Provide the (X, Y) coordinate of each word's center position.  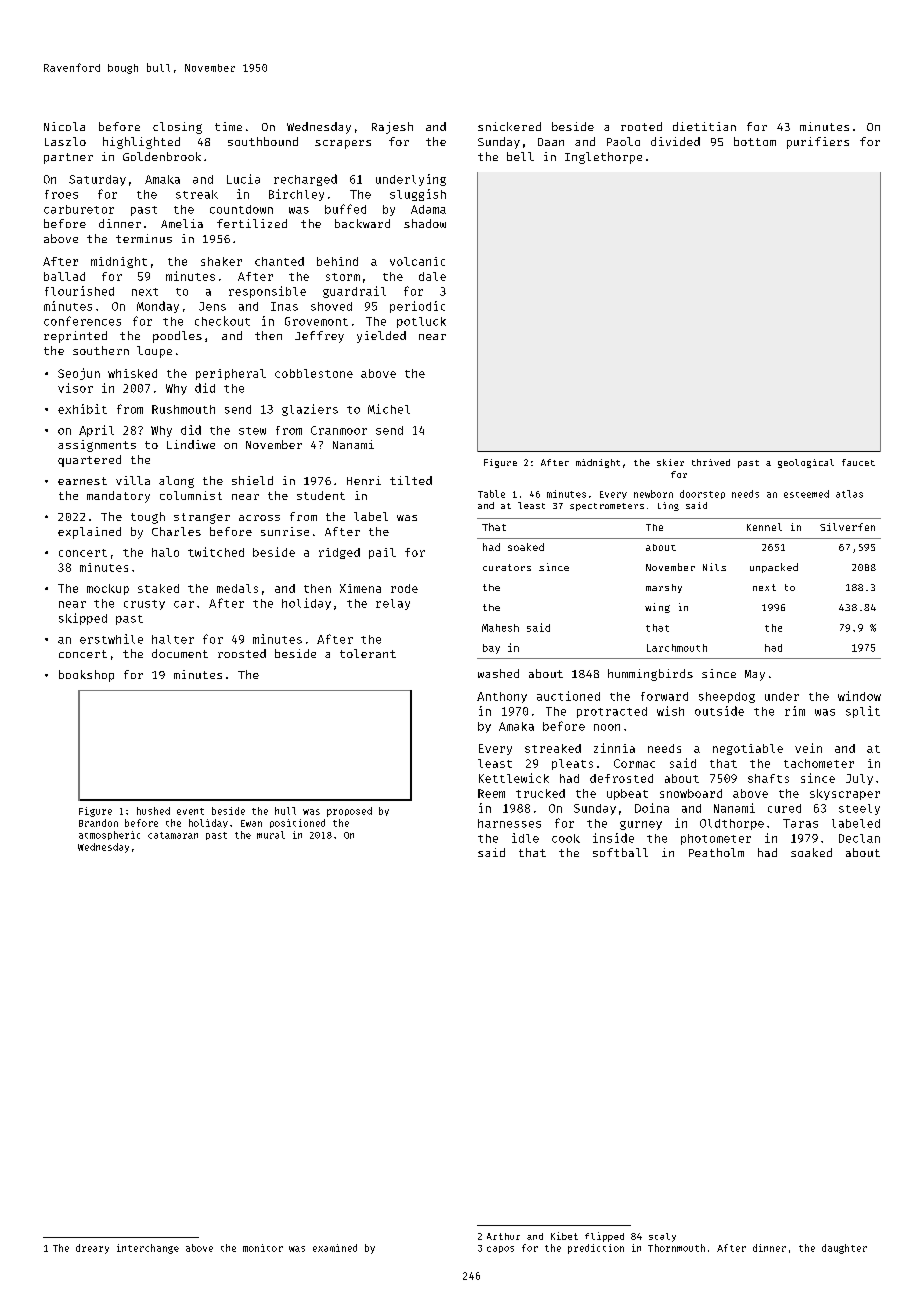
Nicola (64, 126)
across (259, 518)
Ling (668, 506)
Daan (551, 142)
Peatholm (716, 852)
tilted (411, 480)
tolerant (368, 653)
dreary (92, 1249)
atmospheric (109, 835)
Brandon (98, 823)
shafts (768, 778)
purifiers (818, 143)
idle (525, 838)
